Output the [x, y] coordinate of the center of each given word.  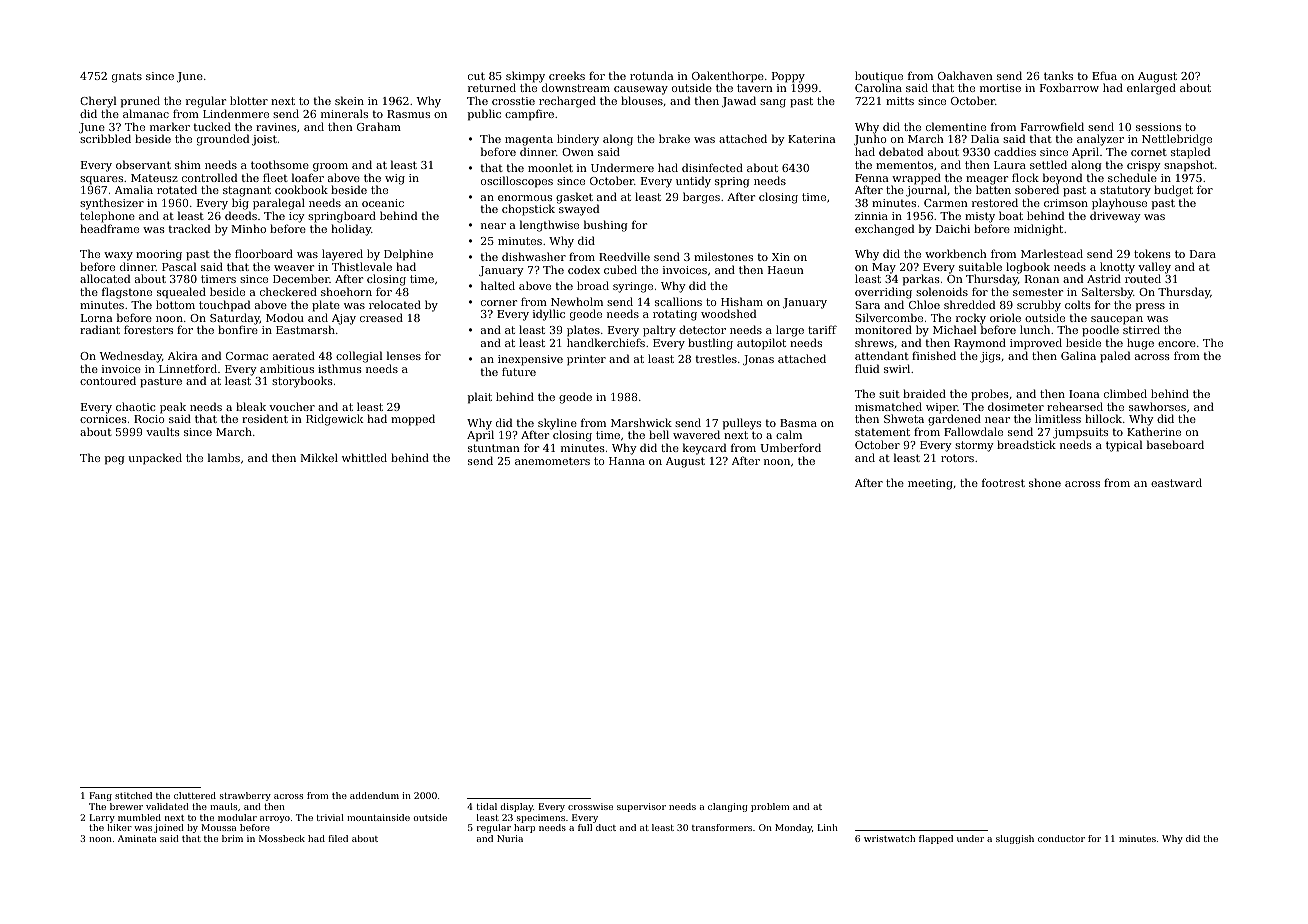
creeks [567, 75]
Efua [1104, 75]
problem [770, 807]
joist [264, 140]
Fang [101, 796]
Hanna [627, 461]
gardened [954, 420]
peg [115, 460]
